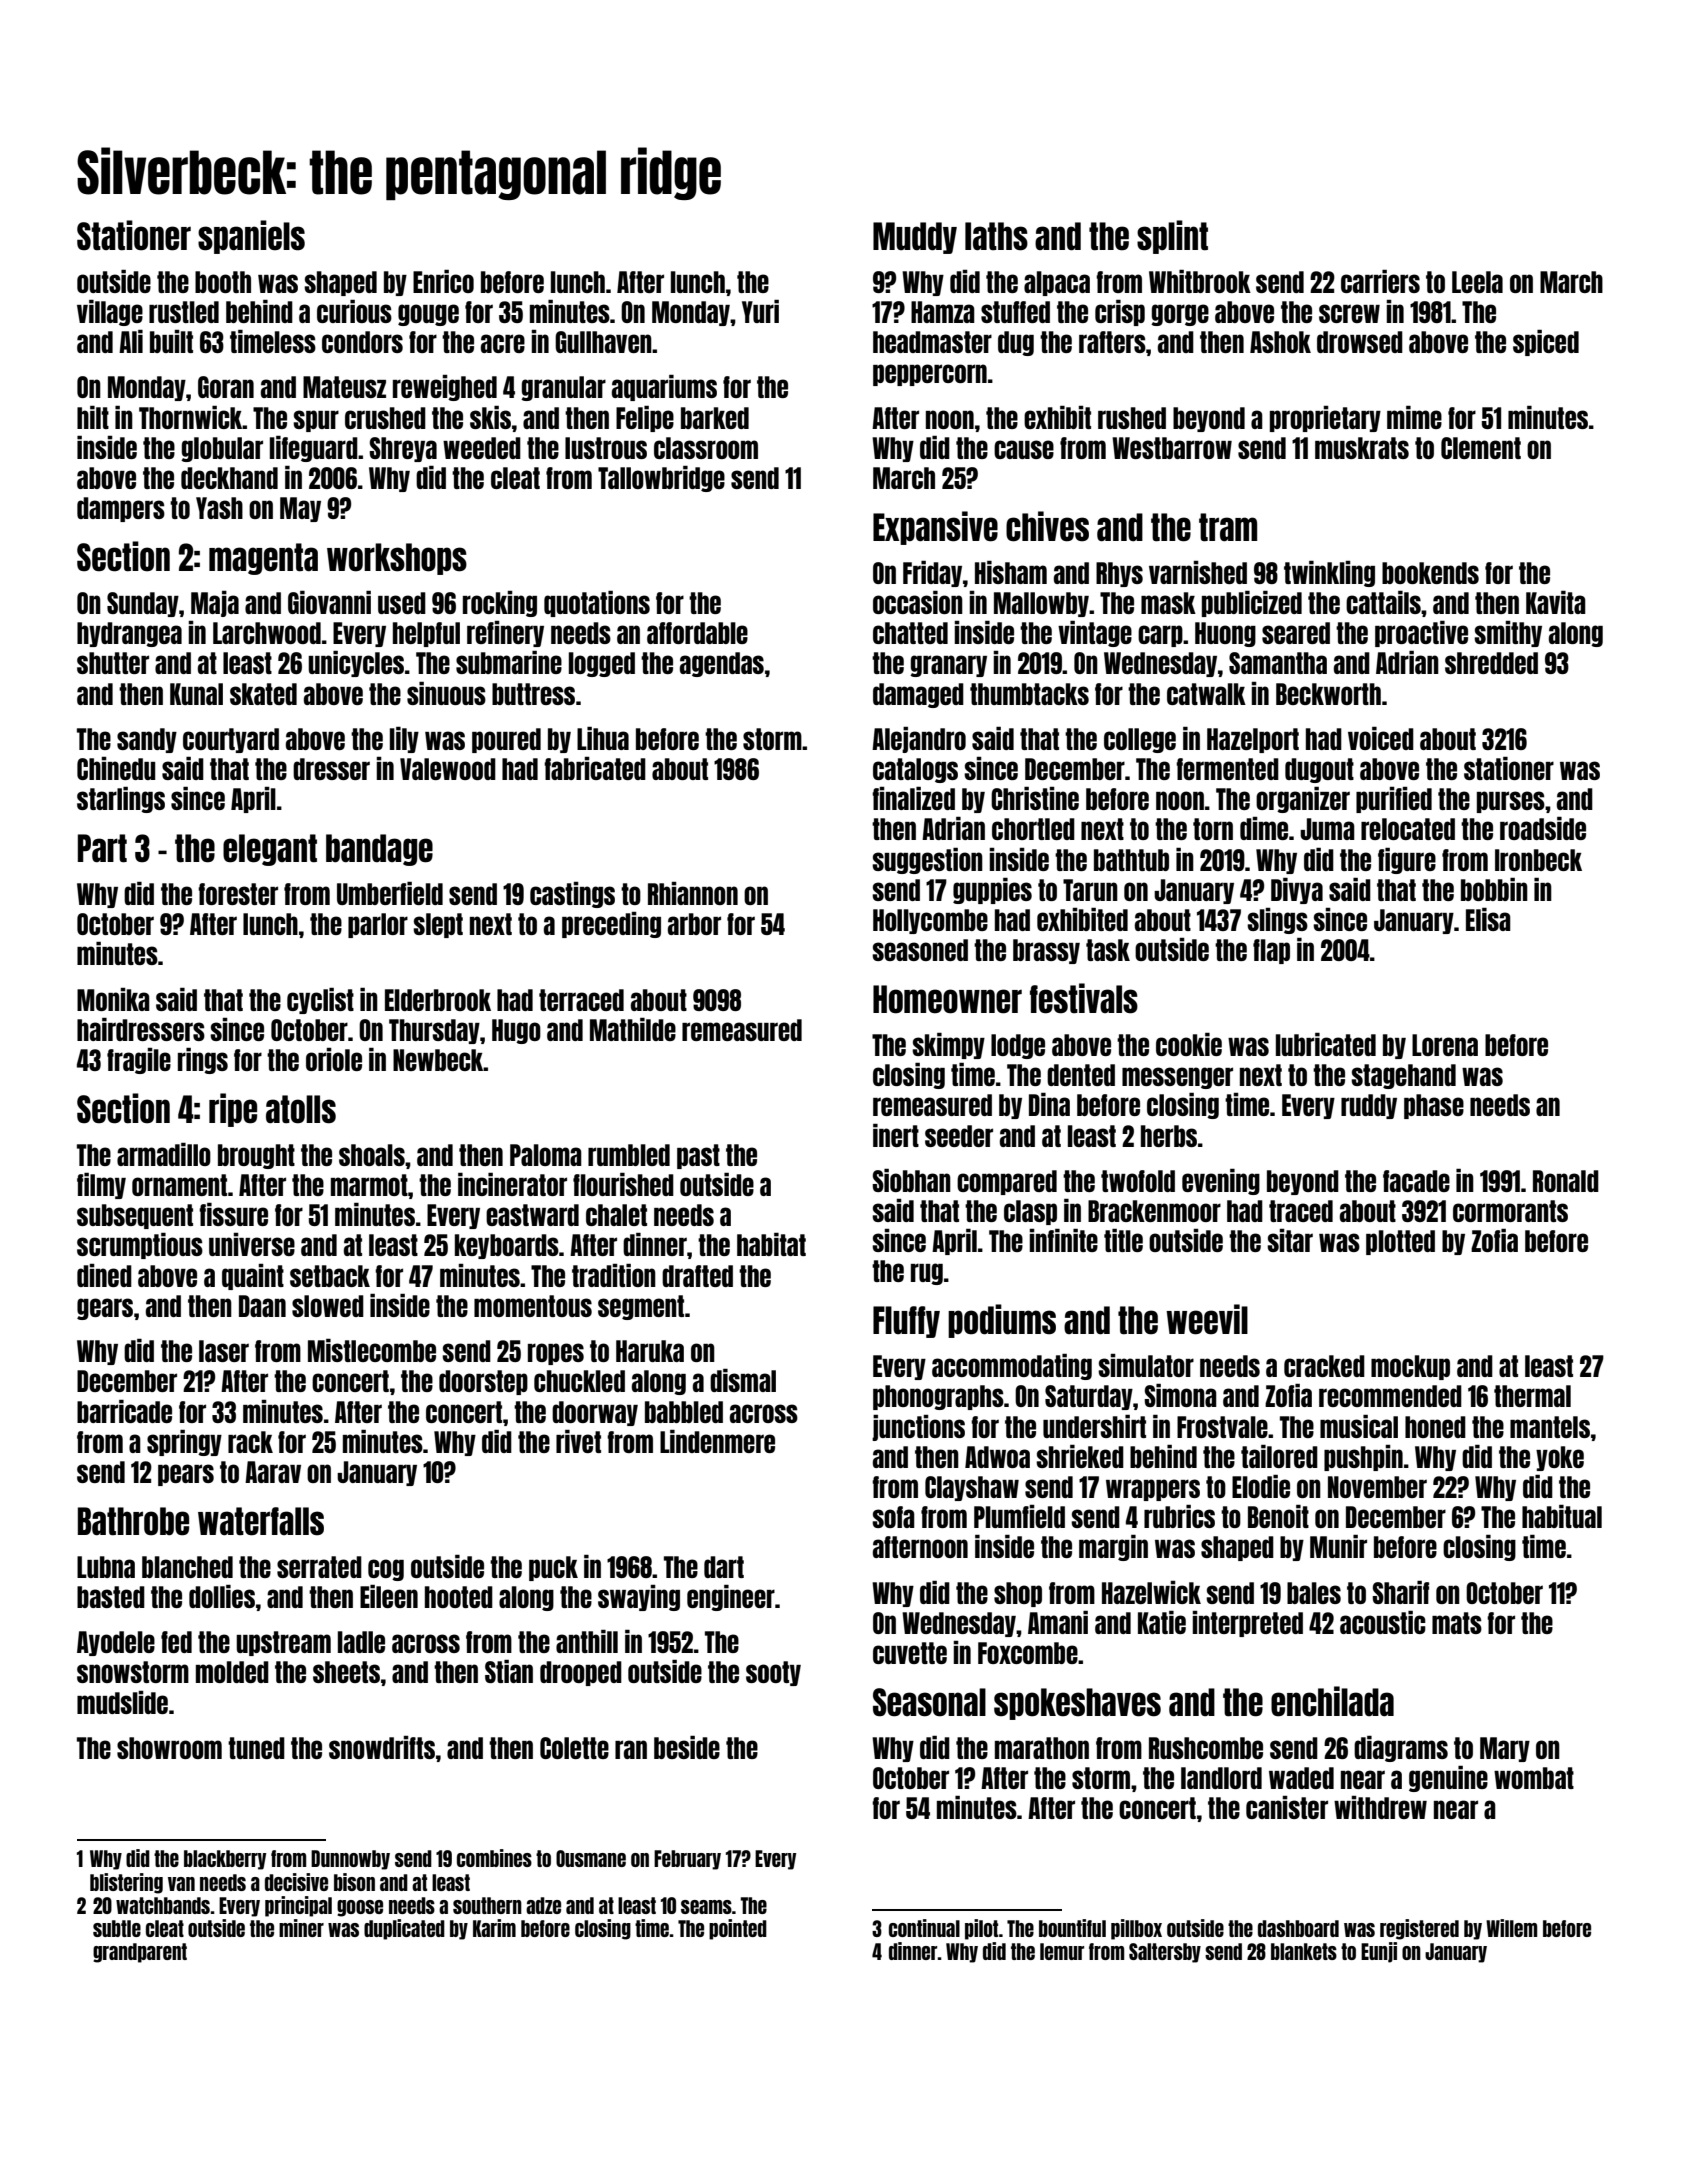 This image has width=1683, height=2178. What do you see at coordinates (1477, 282) in the image?
I see `Leela` at bounding box center [1477, 282].
